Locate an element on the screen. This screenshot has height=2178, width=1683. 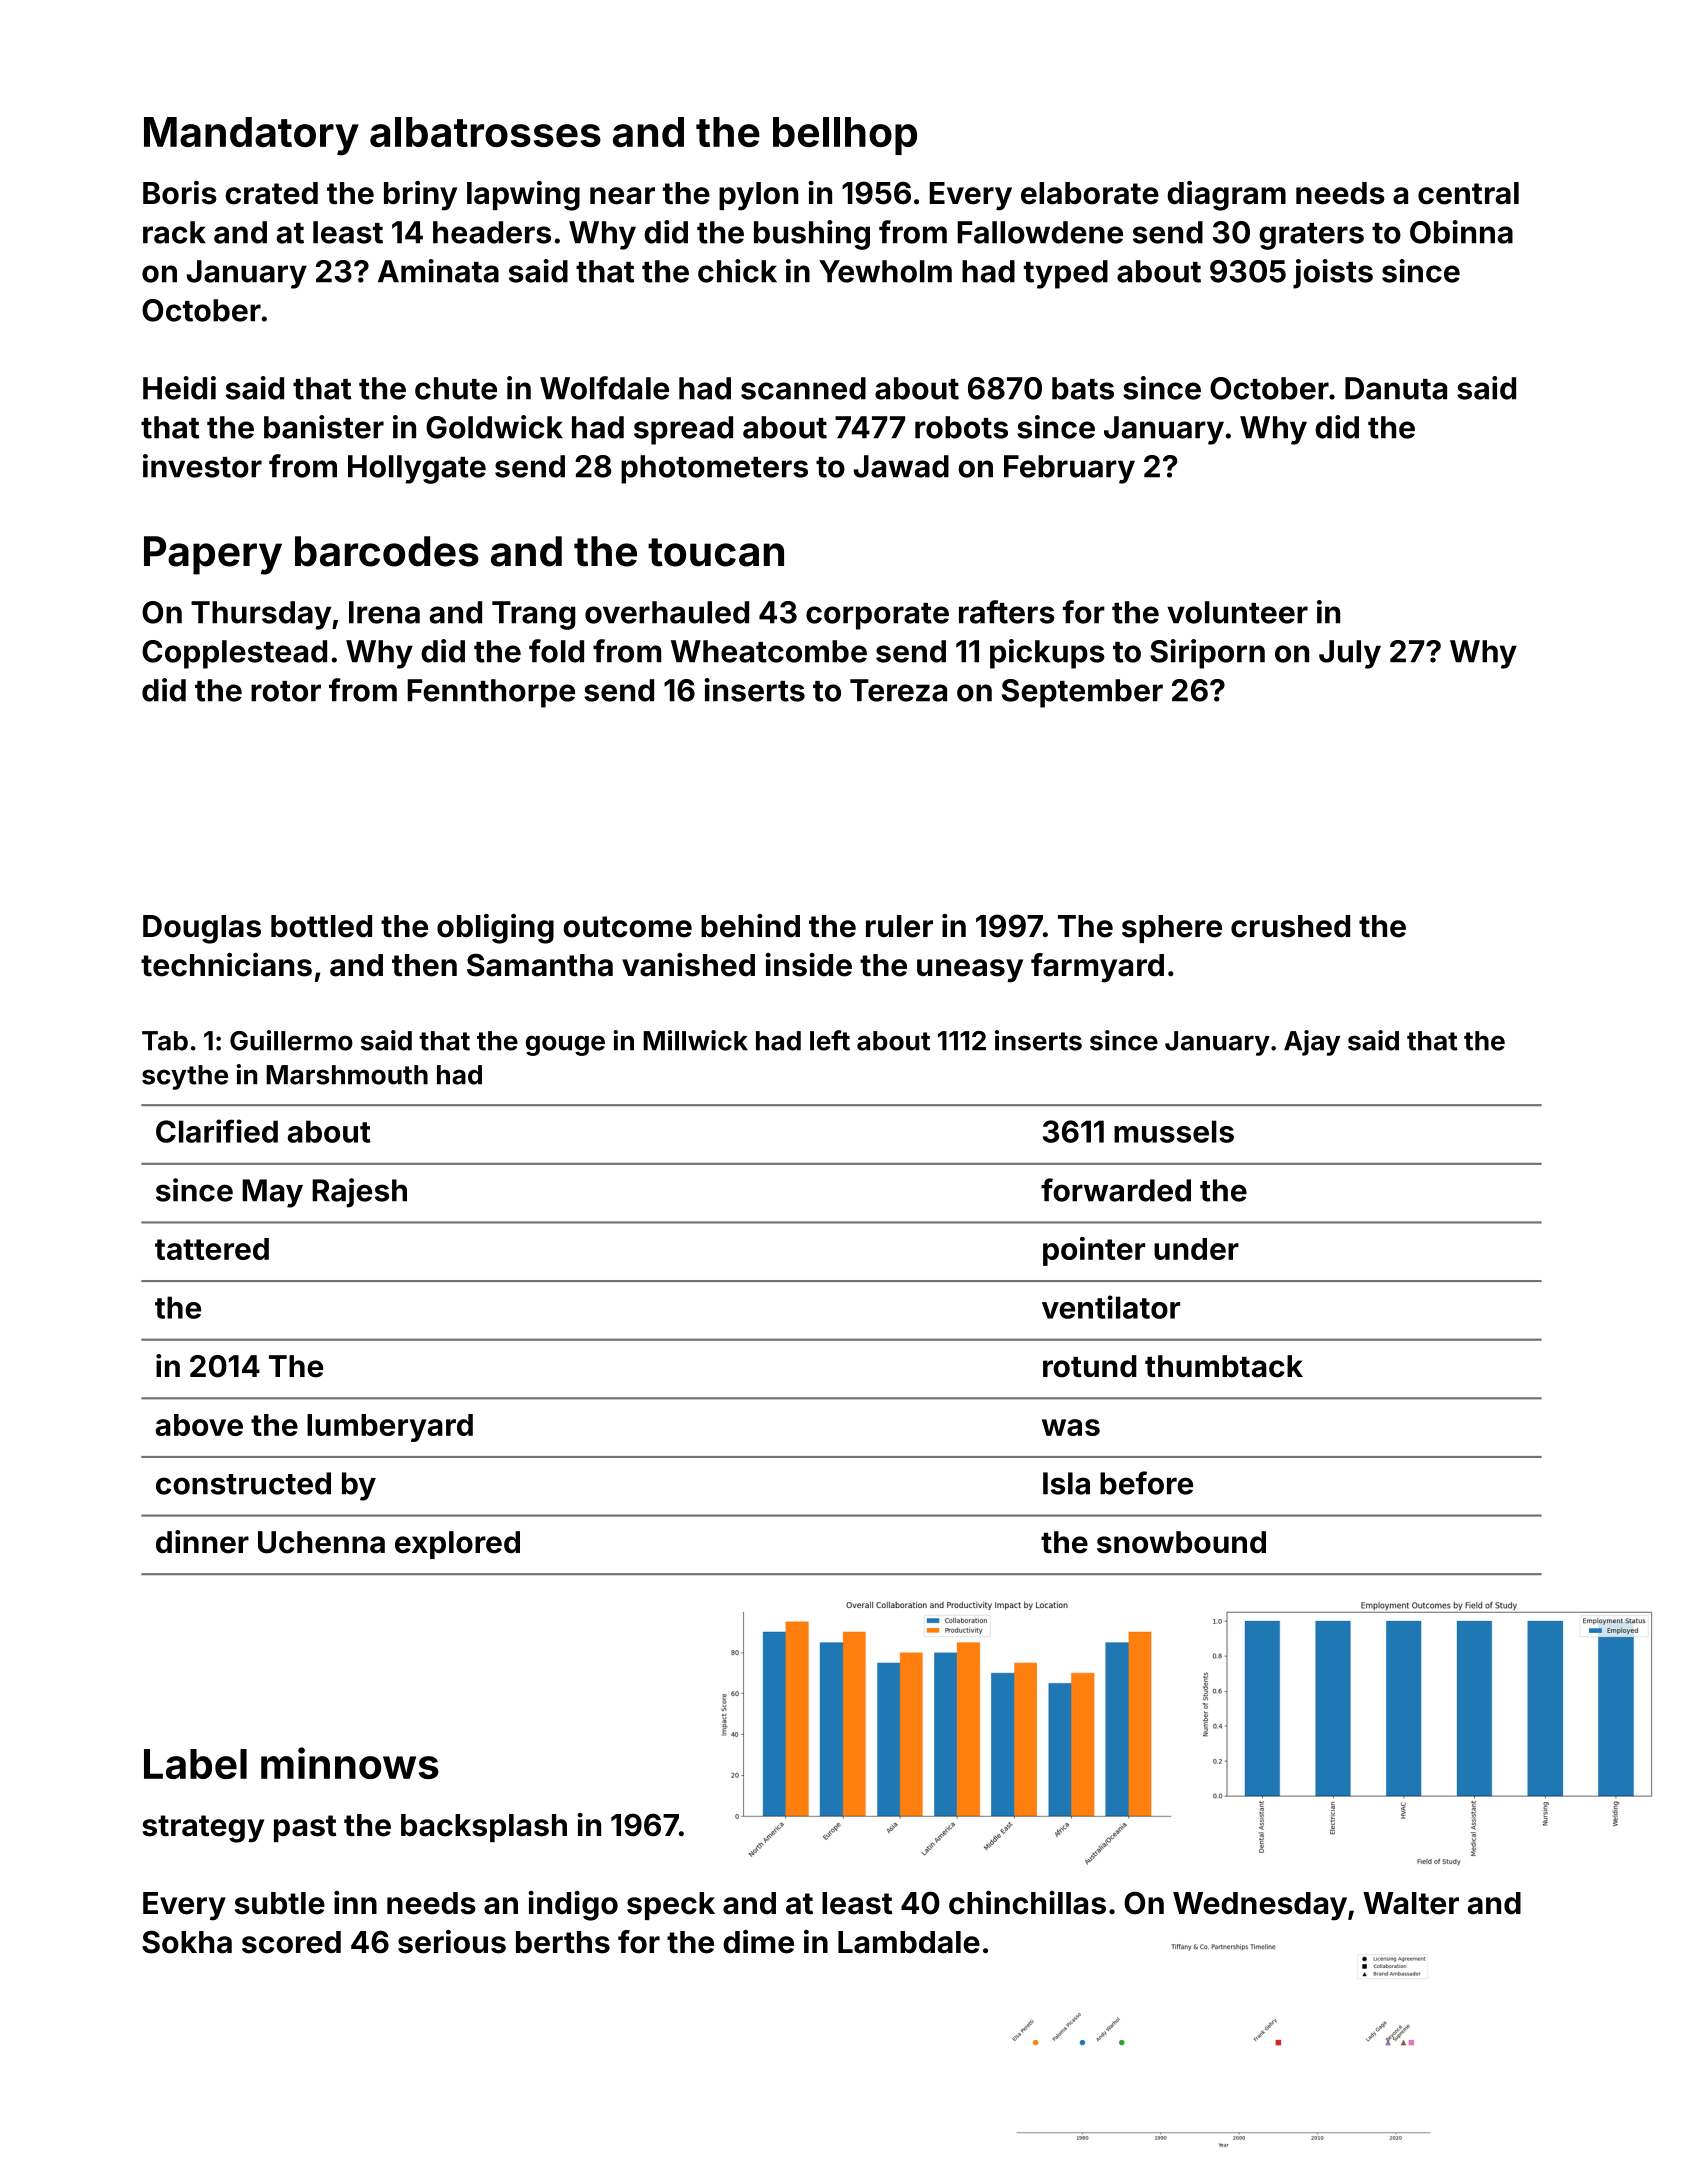
crushed is located at coordinates (1290, 926).
